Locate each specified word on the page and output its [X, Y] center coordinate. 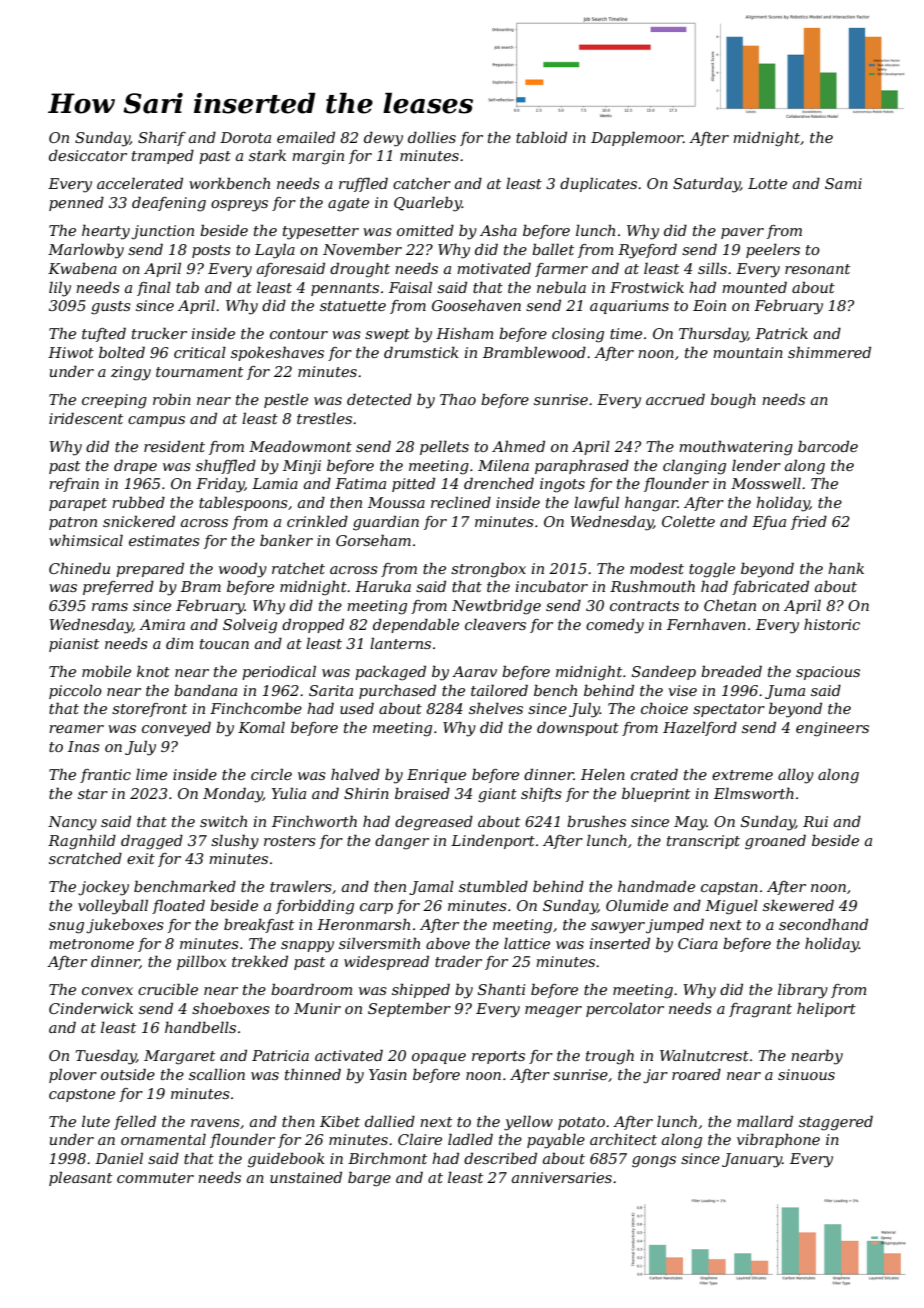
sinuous [806, 1074]
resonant [817, 269]
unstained [306, 1177]
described [500, 1158]
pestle [286, 401]
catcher [422, 183]
